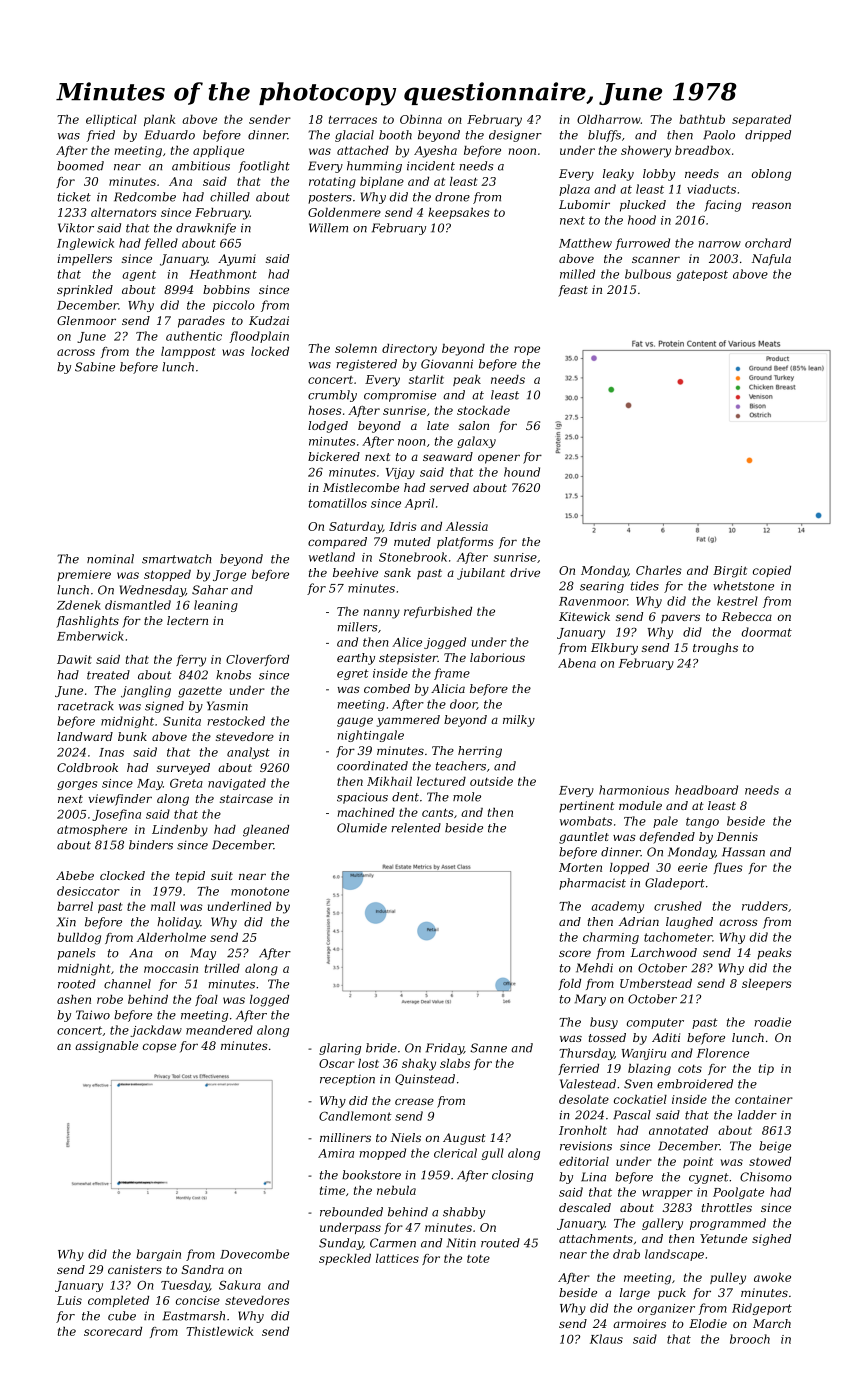  I want to click on elliptical, so click(111, 120).
